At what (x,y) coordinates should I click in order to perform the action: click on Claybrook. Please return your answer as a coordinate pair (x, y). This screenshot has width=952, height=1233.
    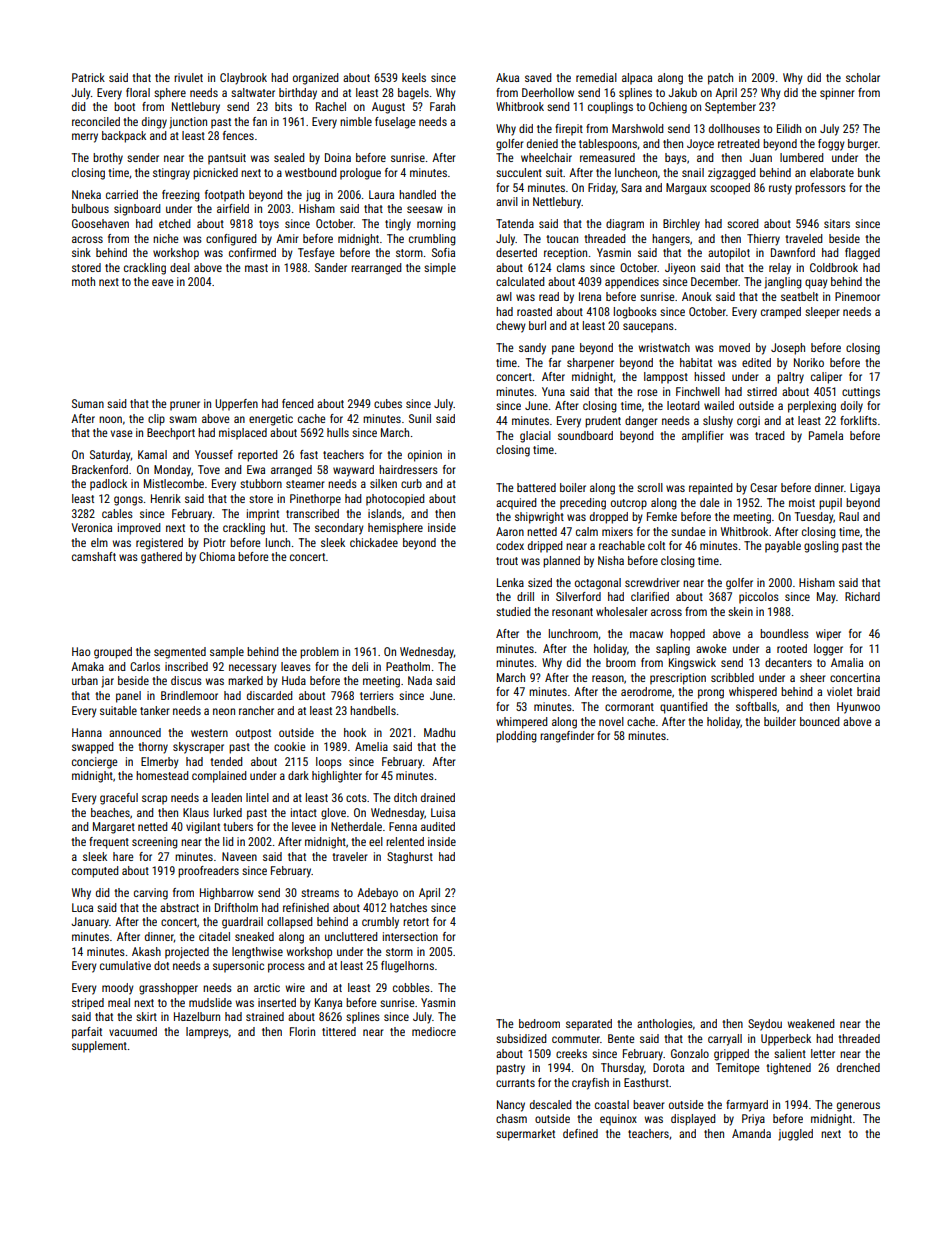
    Looking at the image, I should click on (243, 79).
